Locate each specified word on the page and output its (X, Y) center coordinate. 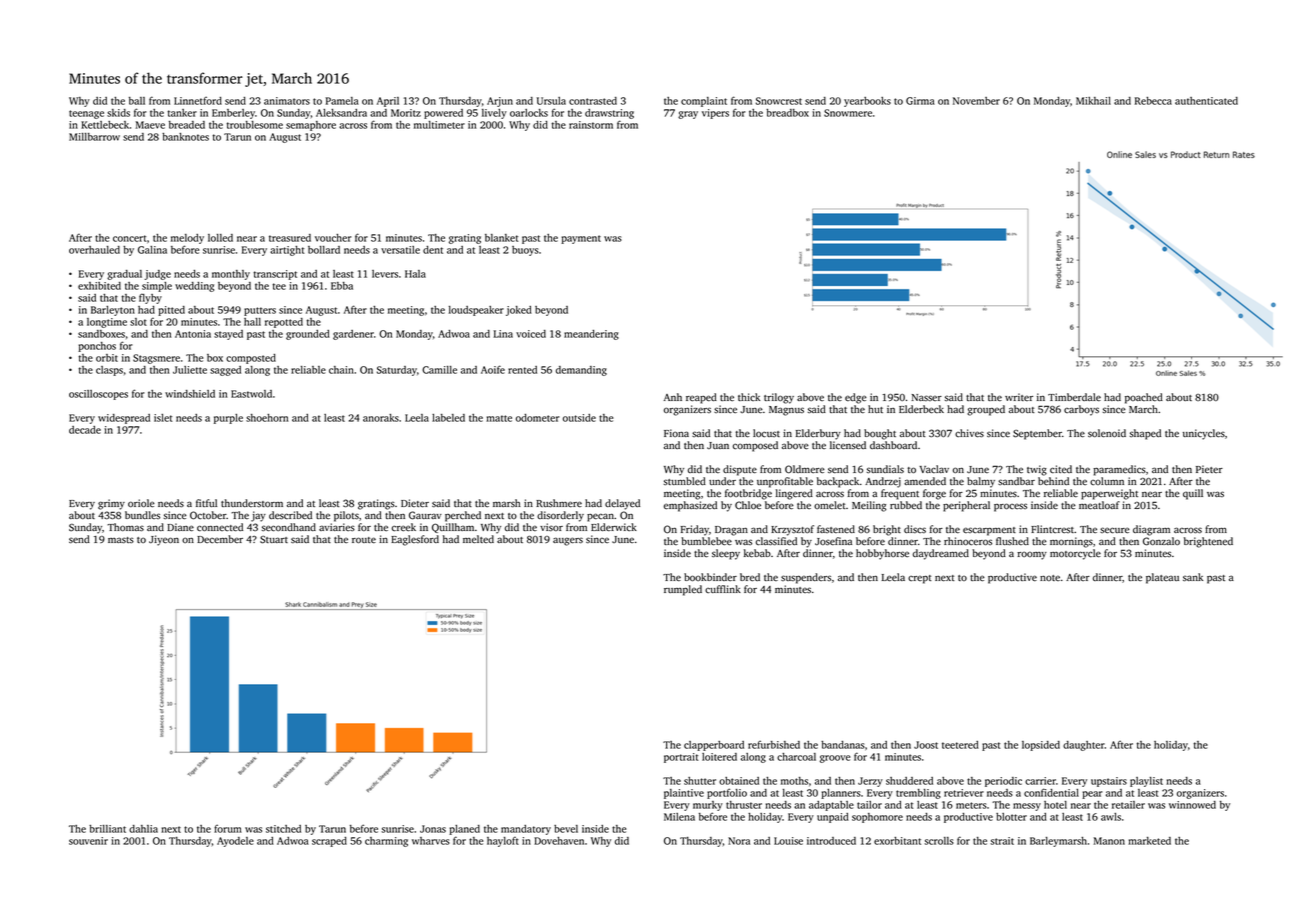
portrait (681, 758)
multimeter (439, 125)
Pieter (1209, 469)
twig (1037, 470)
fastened (836, 529)
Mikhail (1093, 101)
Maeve (150, 125)
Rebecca (1153, 101)
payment (581, 239)
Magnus (786, 411)
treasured (290, 238)
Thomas (125, 527)
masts (121, 540)
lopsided (1041, 746)
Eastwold (251, 394)
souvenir (88, 841)
